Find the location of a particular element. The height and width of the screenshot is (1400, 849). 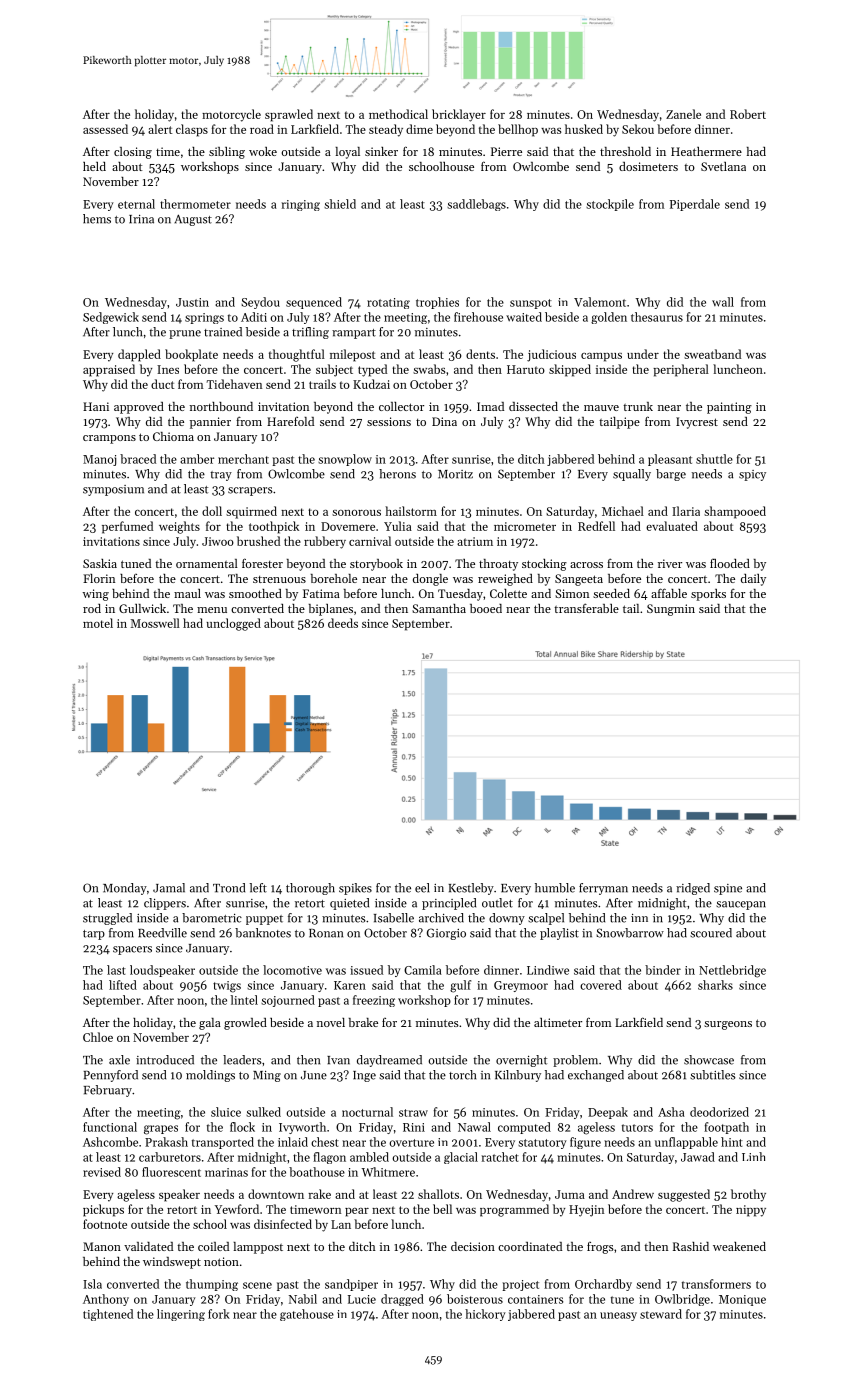

shield is located at coordinates (340, 204).
